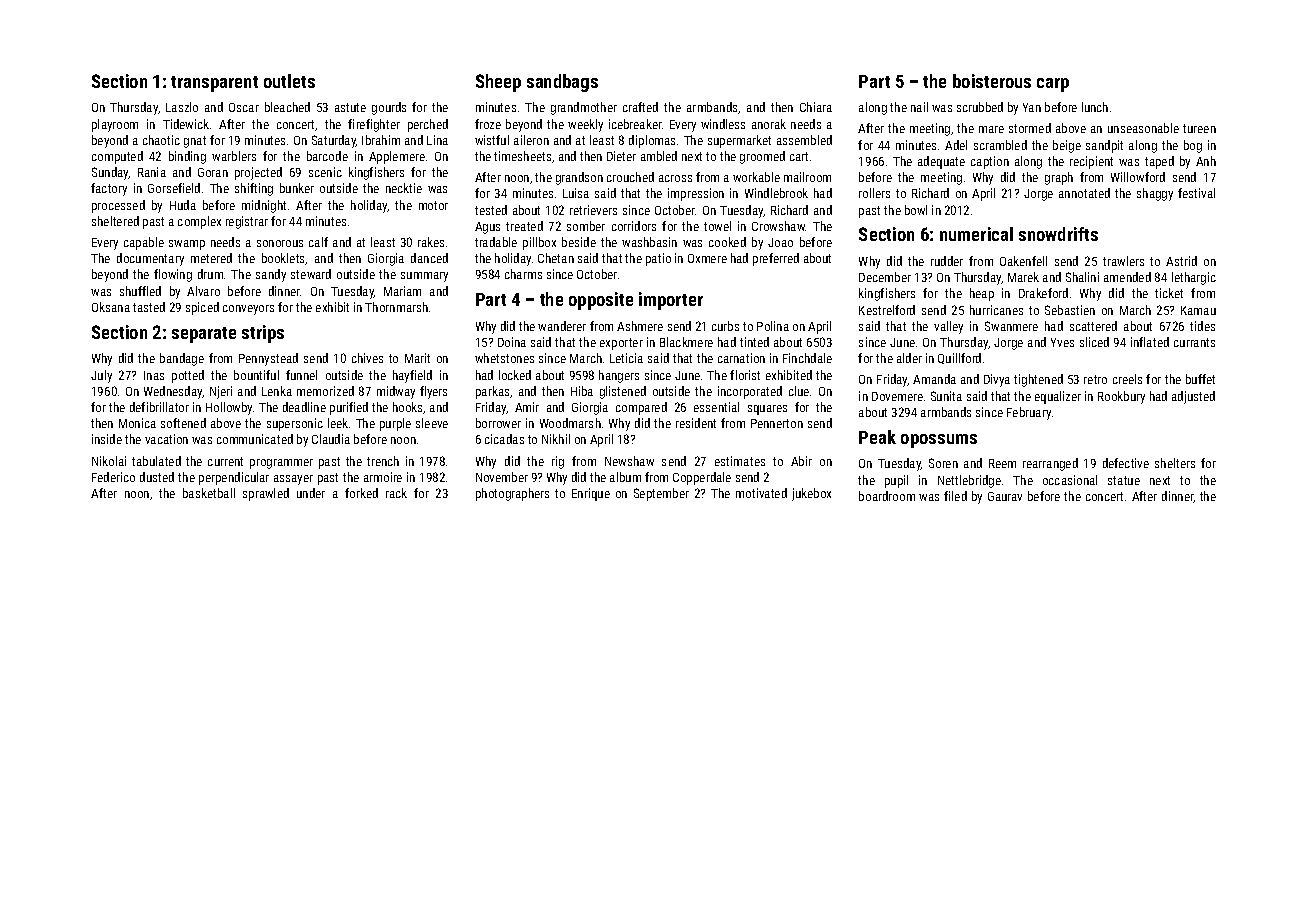 Image resolution: width=1308 pixels, height=924 pixels. What do you see at coordinates (234, 156) in the image?
I see `warblers` at bounding box center [234, 156].
